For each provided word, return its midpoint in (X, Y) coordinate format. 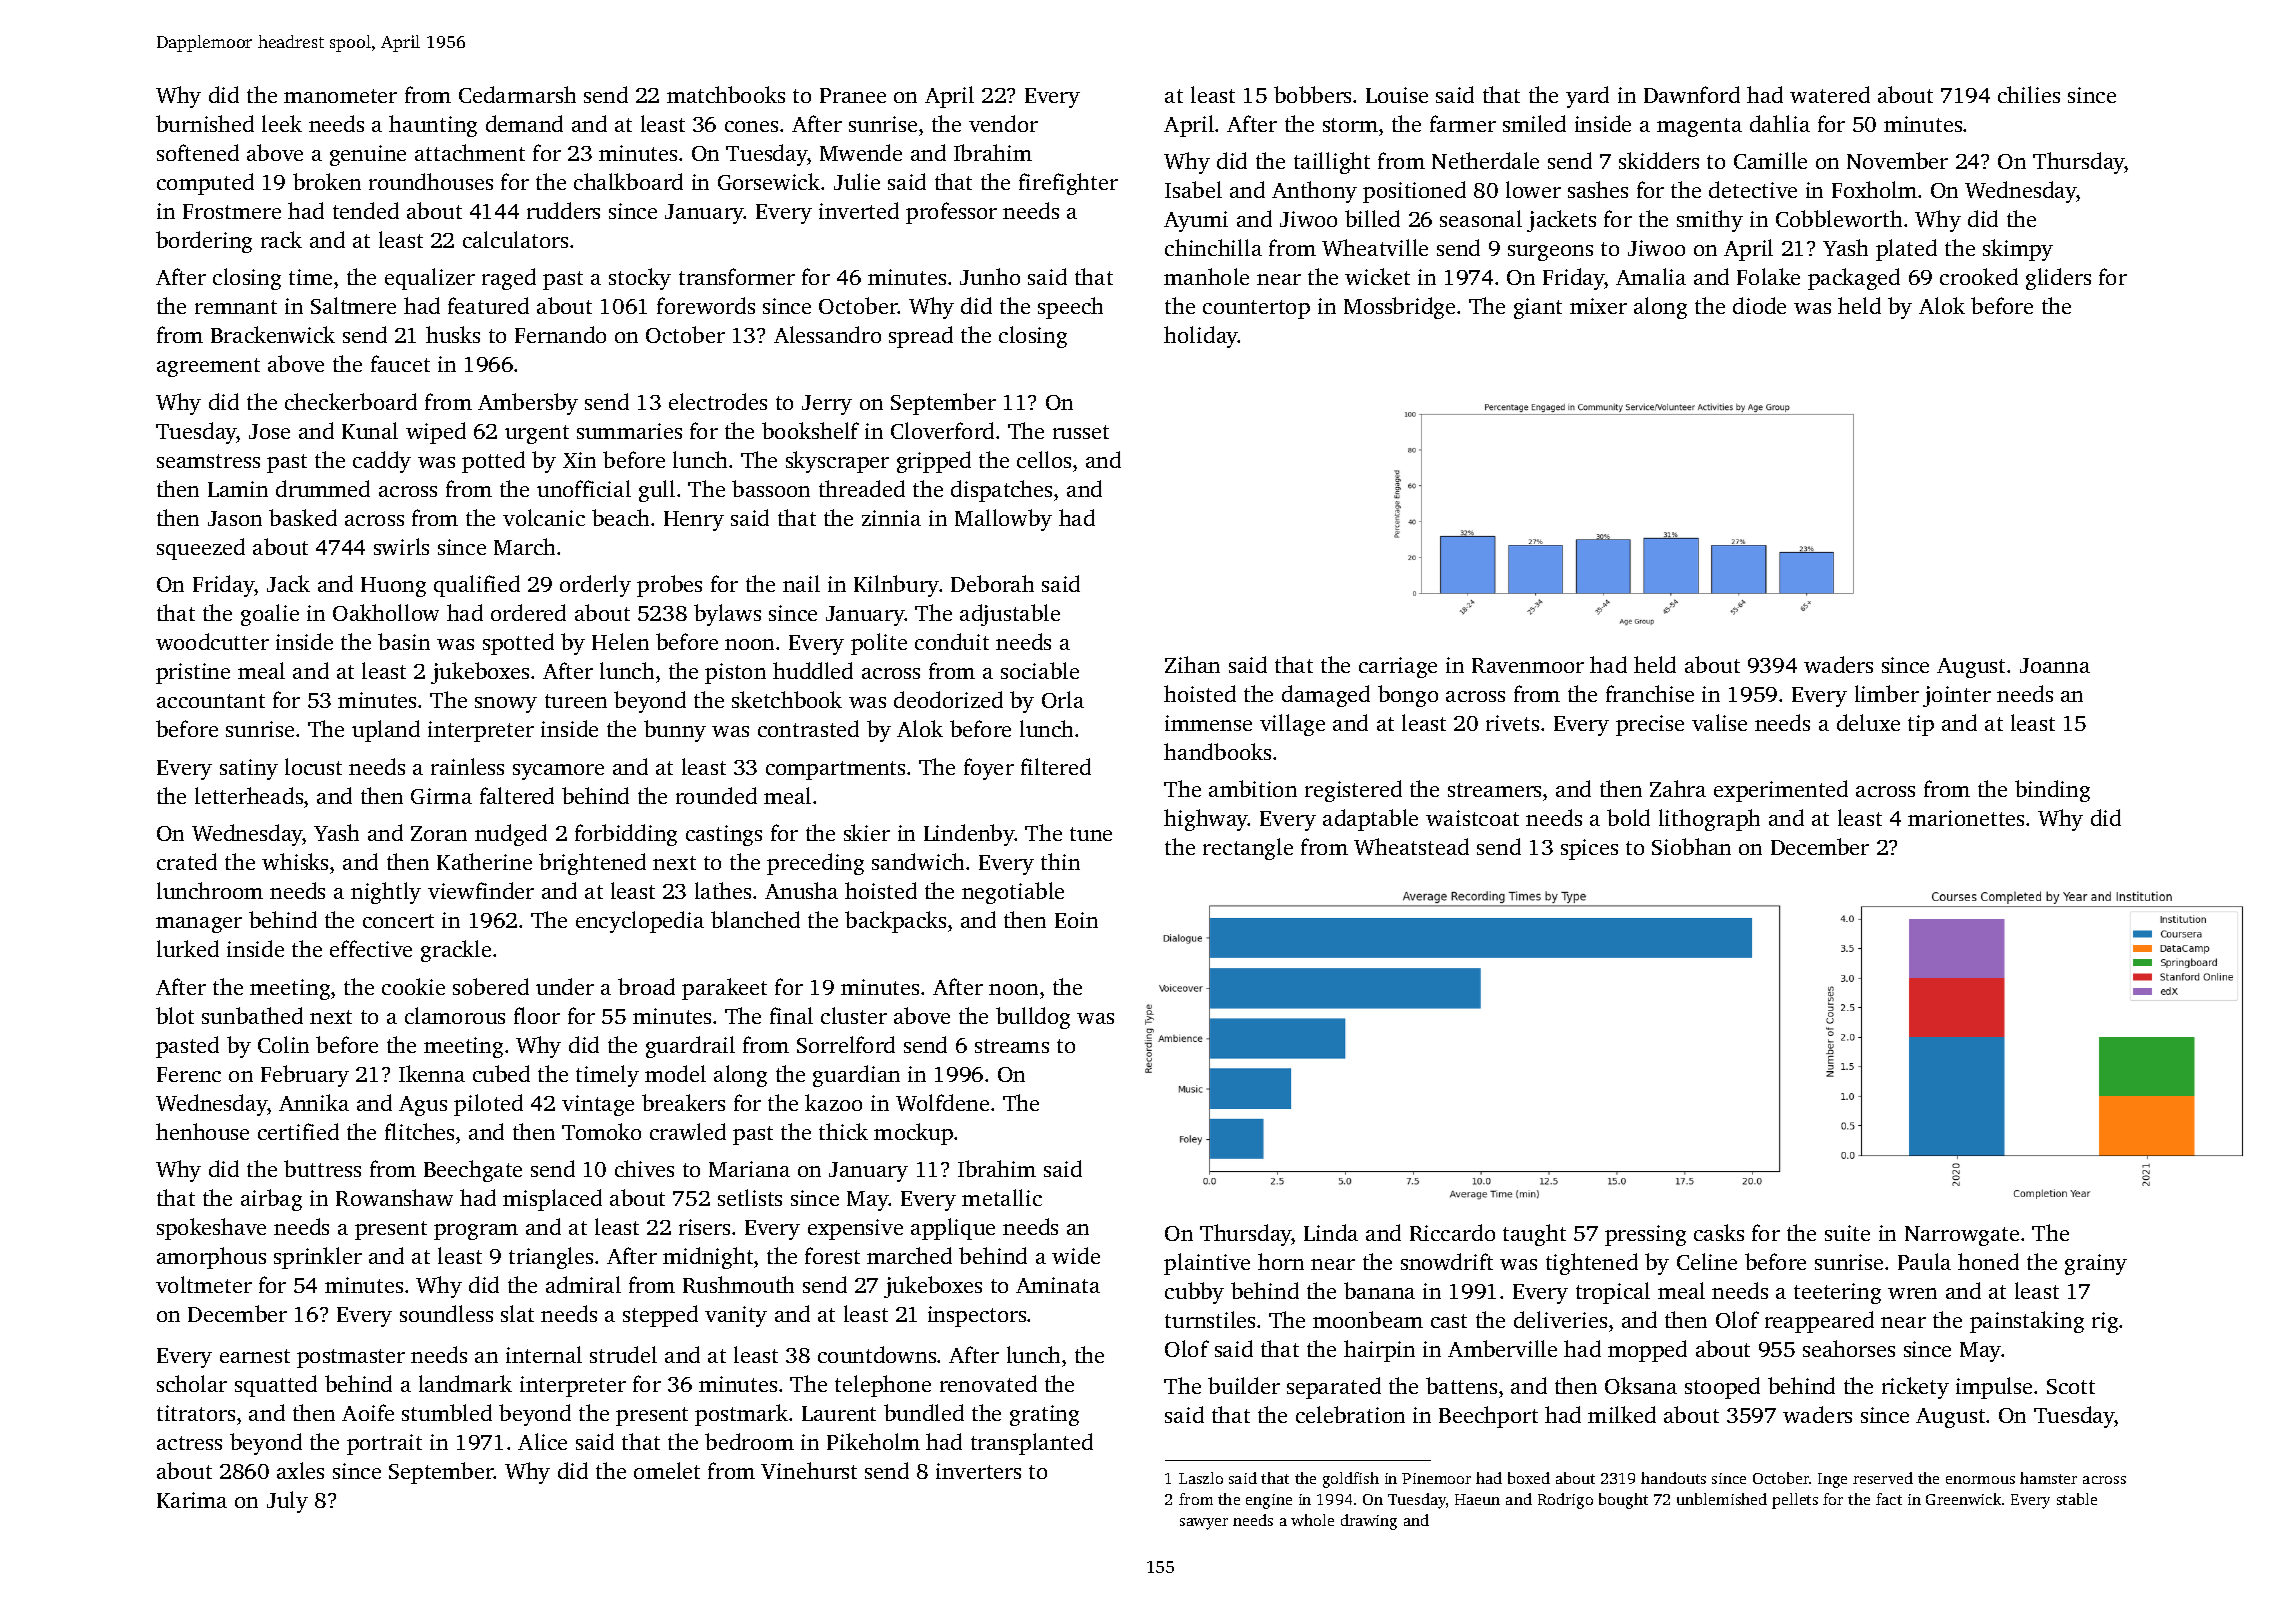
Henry (694, 521)
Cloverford (942, 430)
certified (298, 1131)
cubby (1194, 1293)
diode (1759, 305)
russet (1081, 432)
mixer (1598, 306)
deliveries (1560, 1319)
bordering (204, 242)
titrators (196, 1413)
